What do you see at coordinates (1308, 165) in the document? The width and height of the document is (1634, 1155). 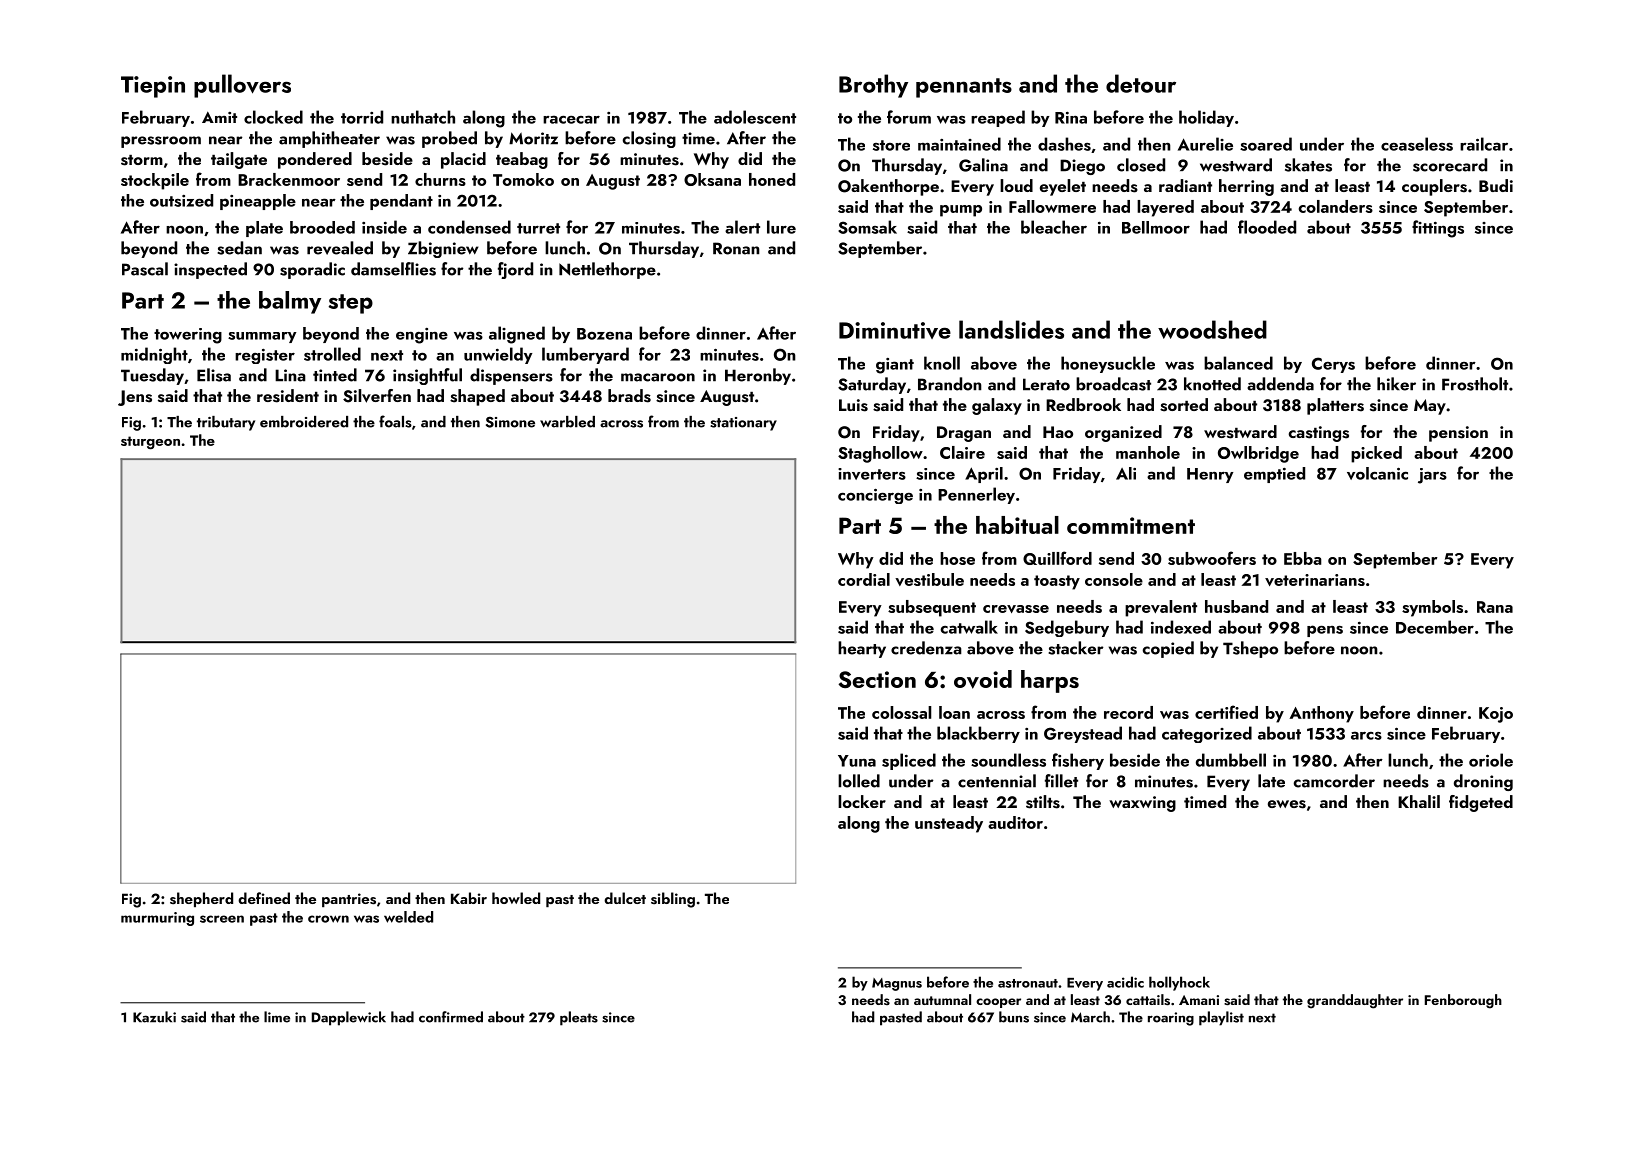 I see `skates` at bounding box center [1308, 165].
